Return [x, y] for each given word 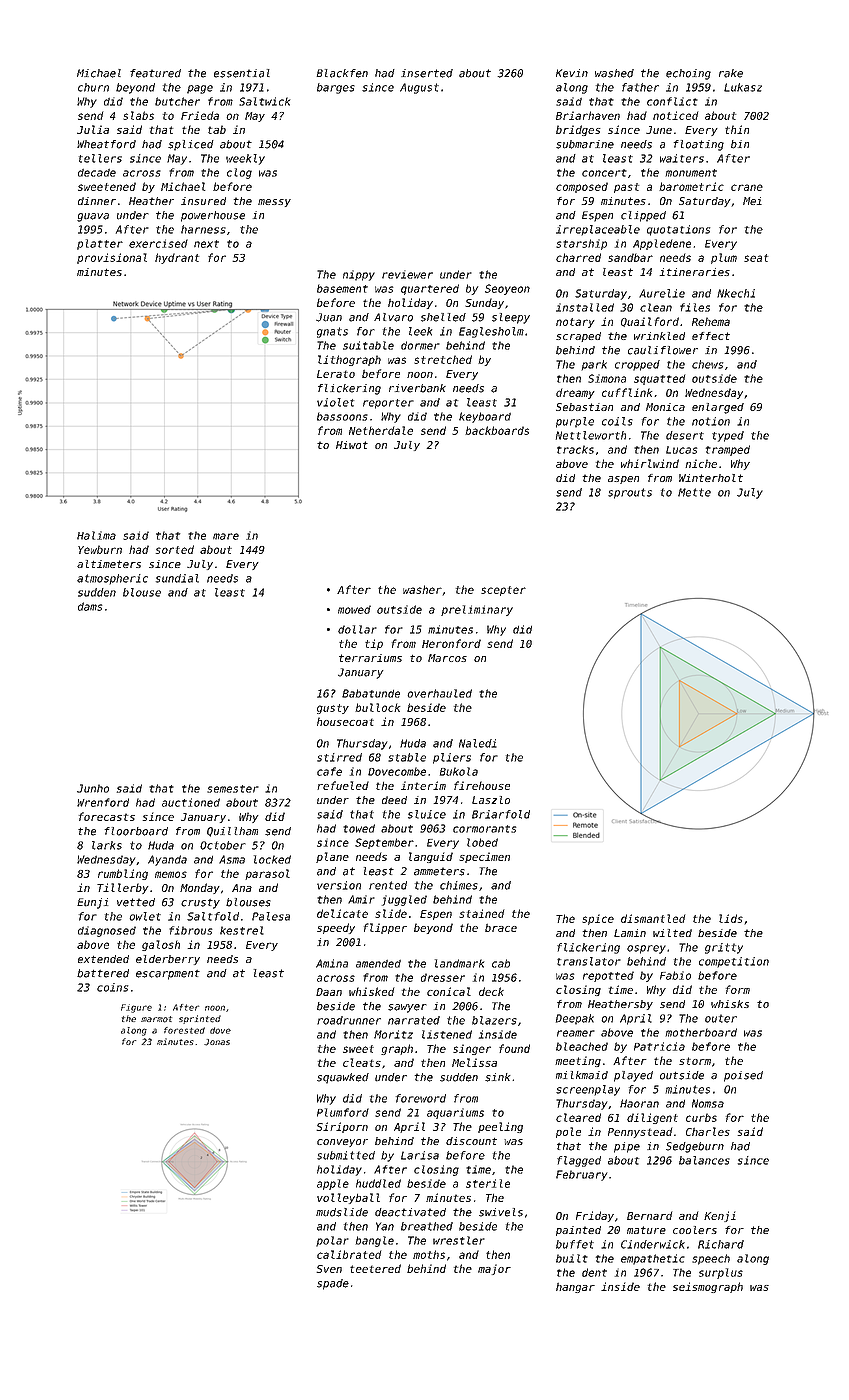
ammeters [439, 871]
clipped [643, 216]
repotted [608, 976]
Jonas [217, 1042]
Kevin [572, 73]
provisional [112, 258]
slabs [138, 115]
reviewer [407, 274]
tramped [728, 450]
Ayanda [167, 860]
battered [103, 973]
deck [491, 991]
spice [598, 919]
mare [226, 536]
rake [731, 73]
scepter [503, 591]
